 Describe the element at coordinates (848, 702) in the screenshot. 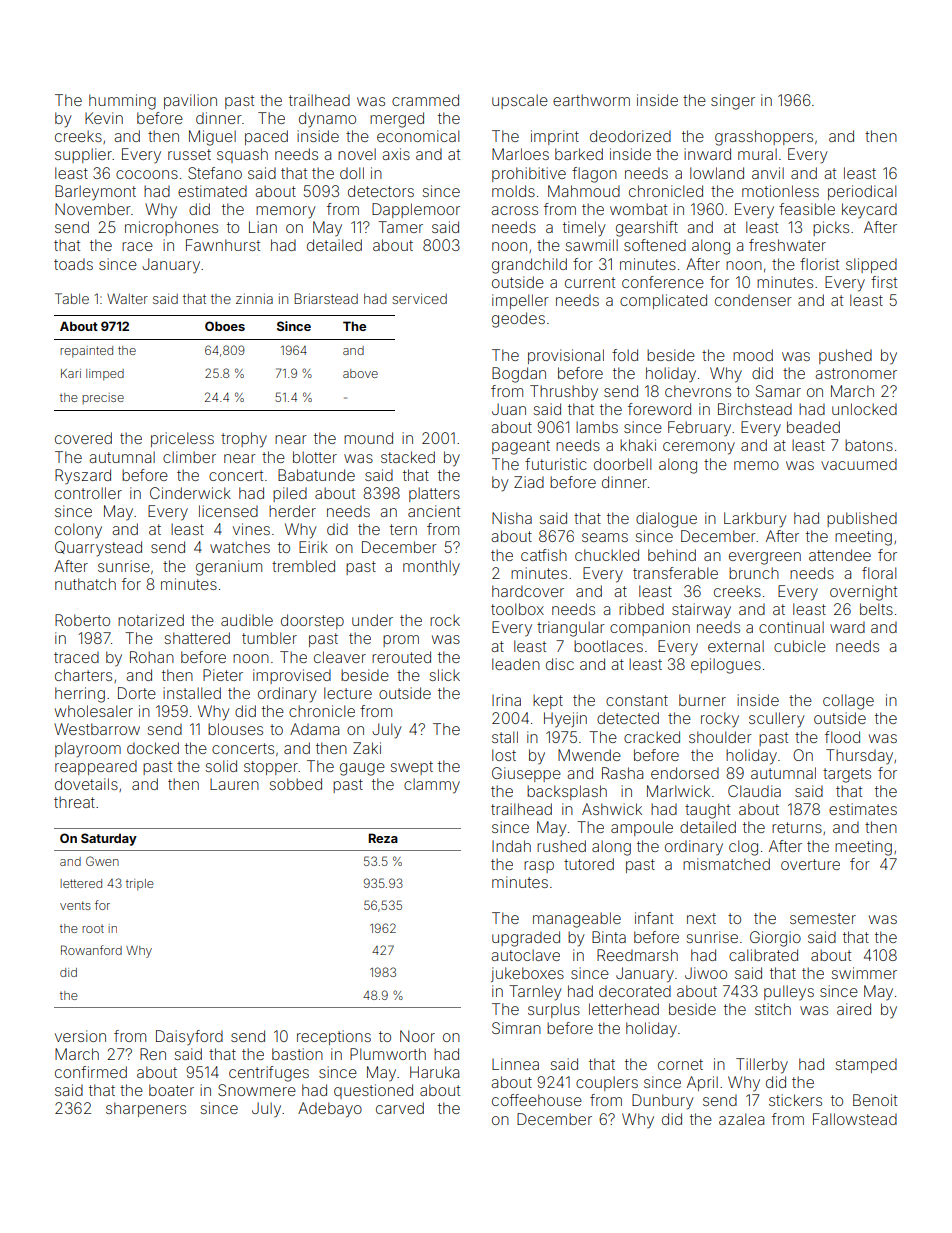

I see `collage` at that location.
